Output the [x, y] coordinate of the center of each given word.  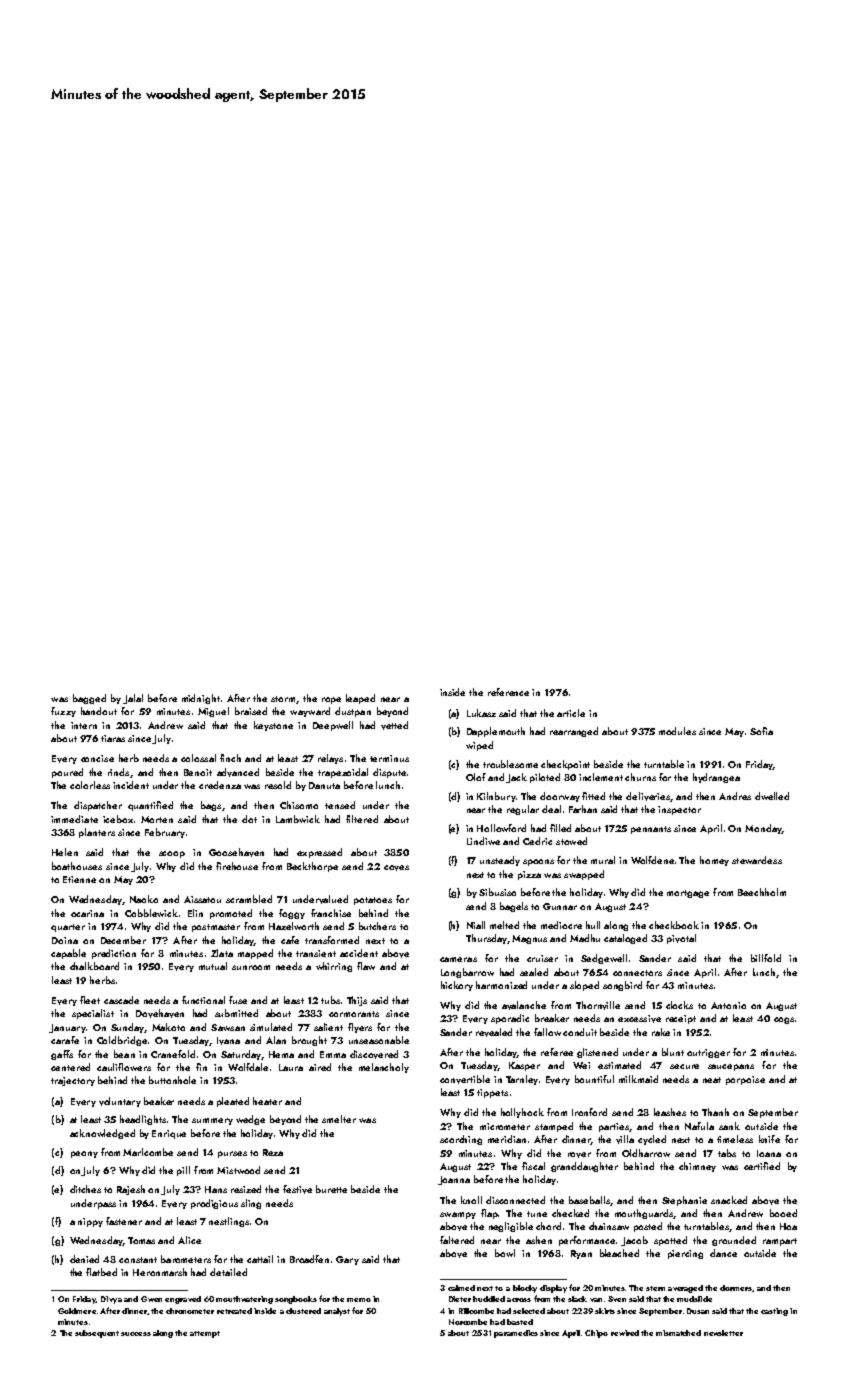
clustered [303, 1311]
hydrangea [716, 778]
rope [331, 700]
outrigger [708, 1053]
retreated [234, 1311]
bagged [89, 699]
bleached [619, 1253]
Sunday [127, 1028]
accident [359, 953]
